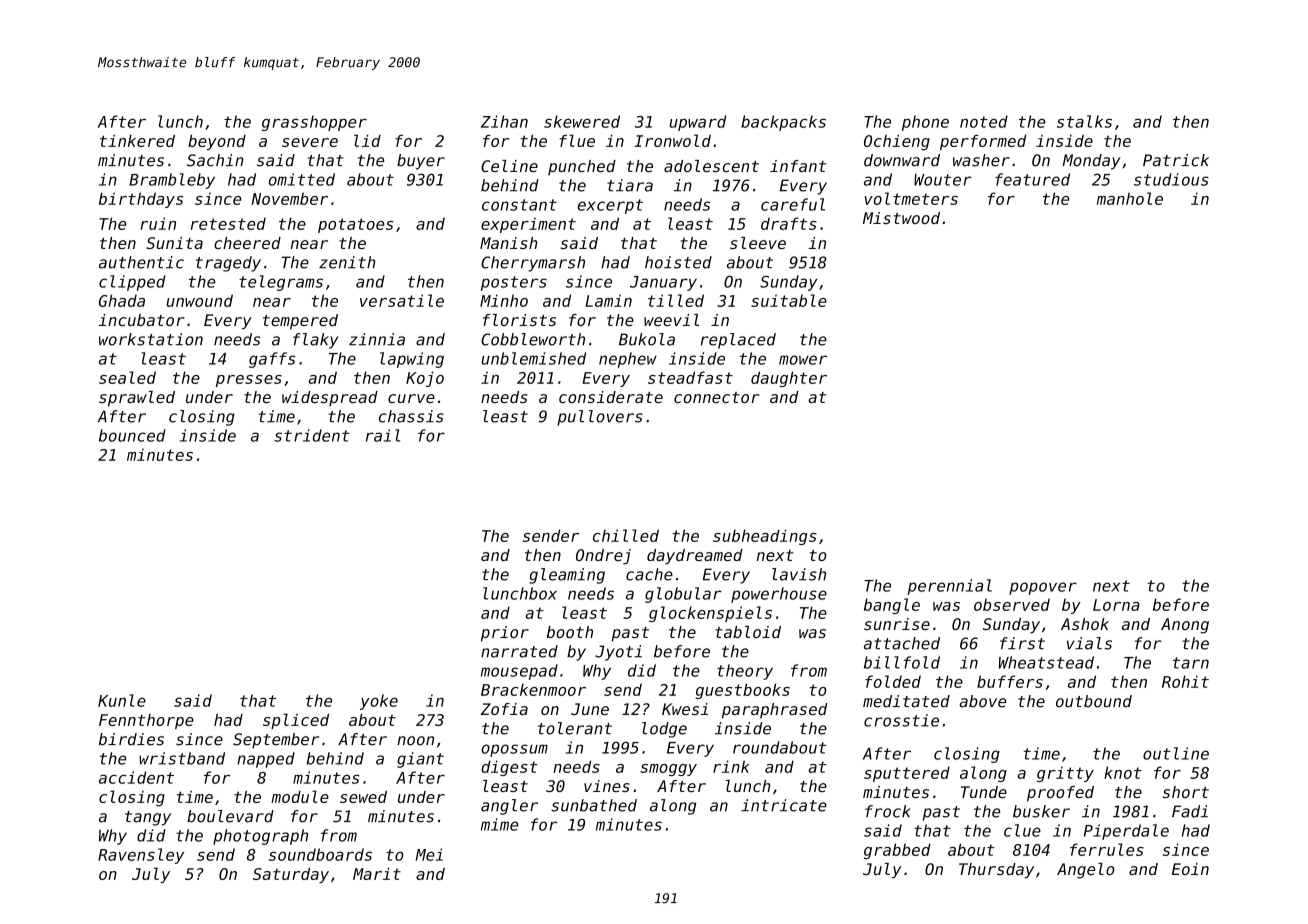 Image resolution: width=1308 pixels, height=924 pixels. Describe the element at coordinates (136, 777) in the screenshot. I see `accident` at that location.
